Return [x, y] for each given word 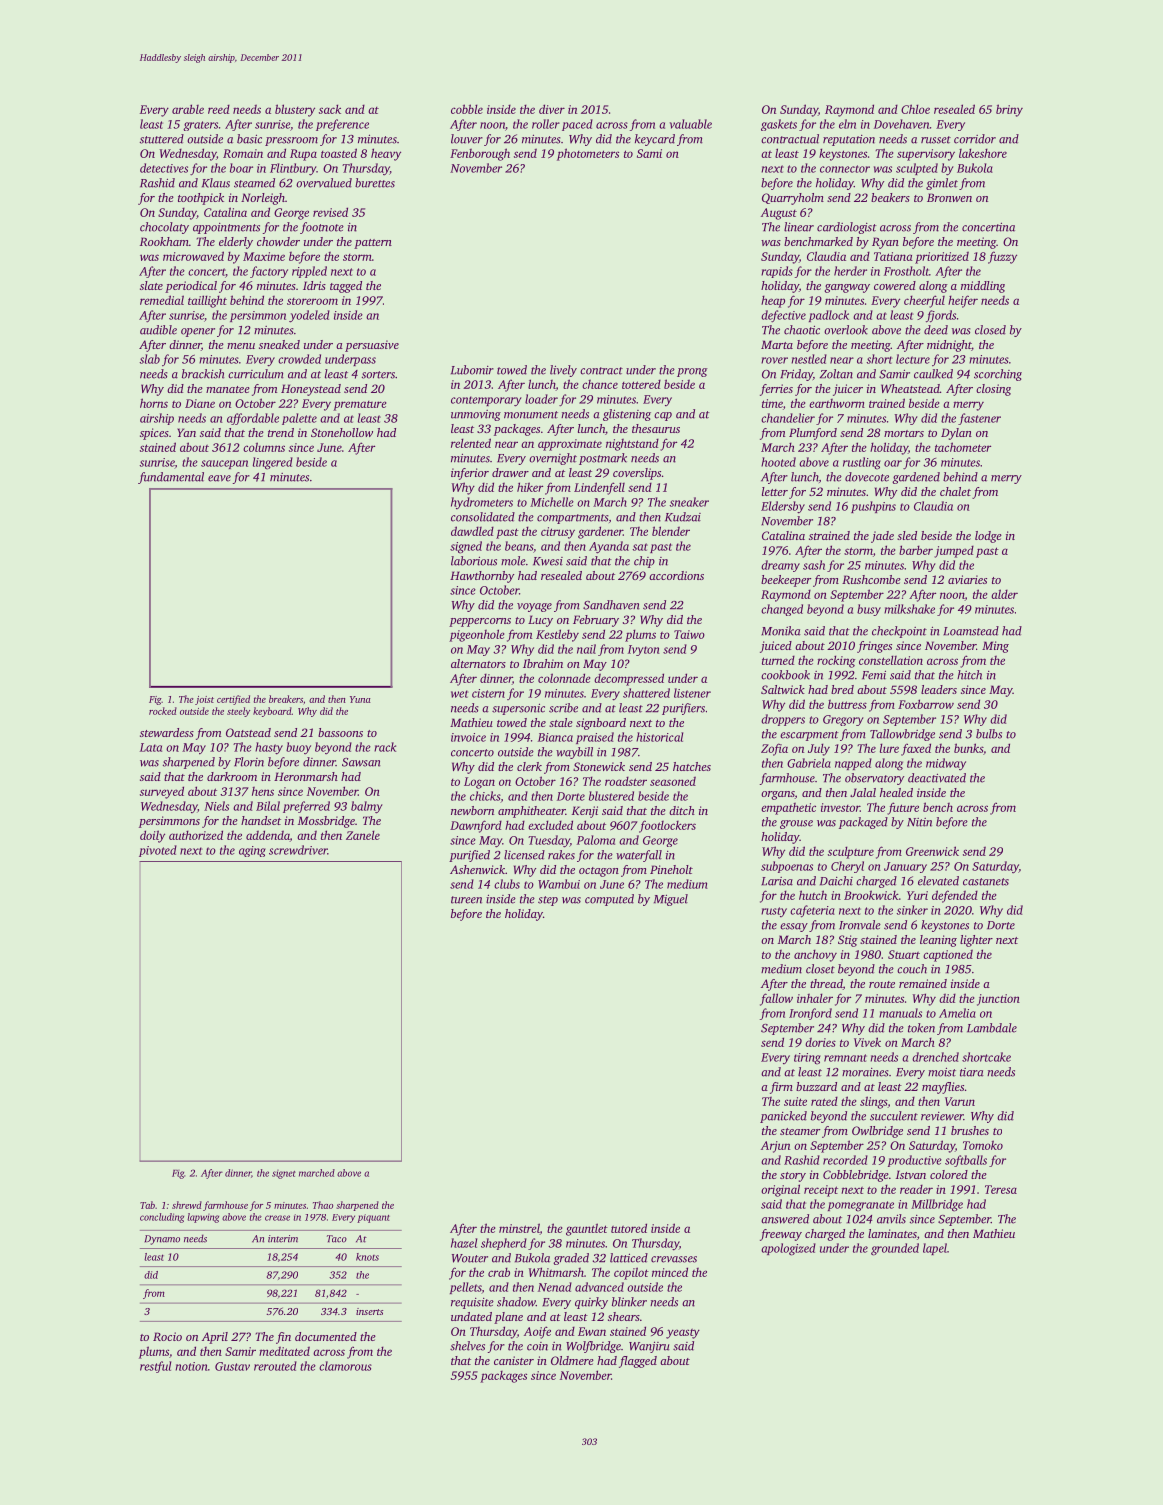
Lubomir [472, 370]
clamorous [345, 1366]
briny [1009, 110]
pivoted [158, 851]
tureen [466, 900]
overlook [846, 330]
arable [188, 109]
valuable [691, 124]
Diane [200, 403]
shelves [467, 1346]
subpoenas [787, 867]
